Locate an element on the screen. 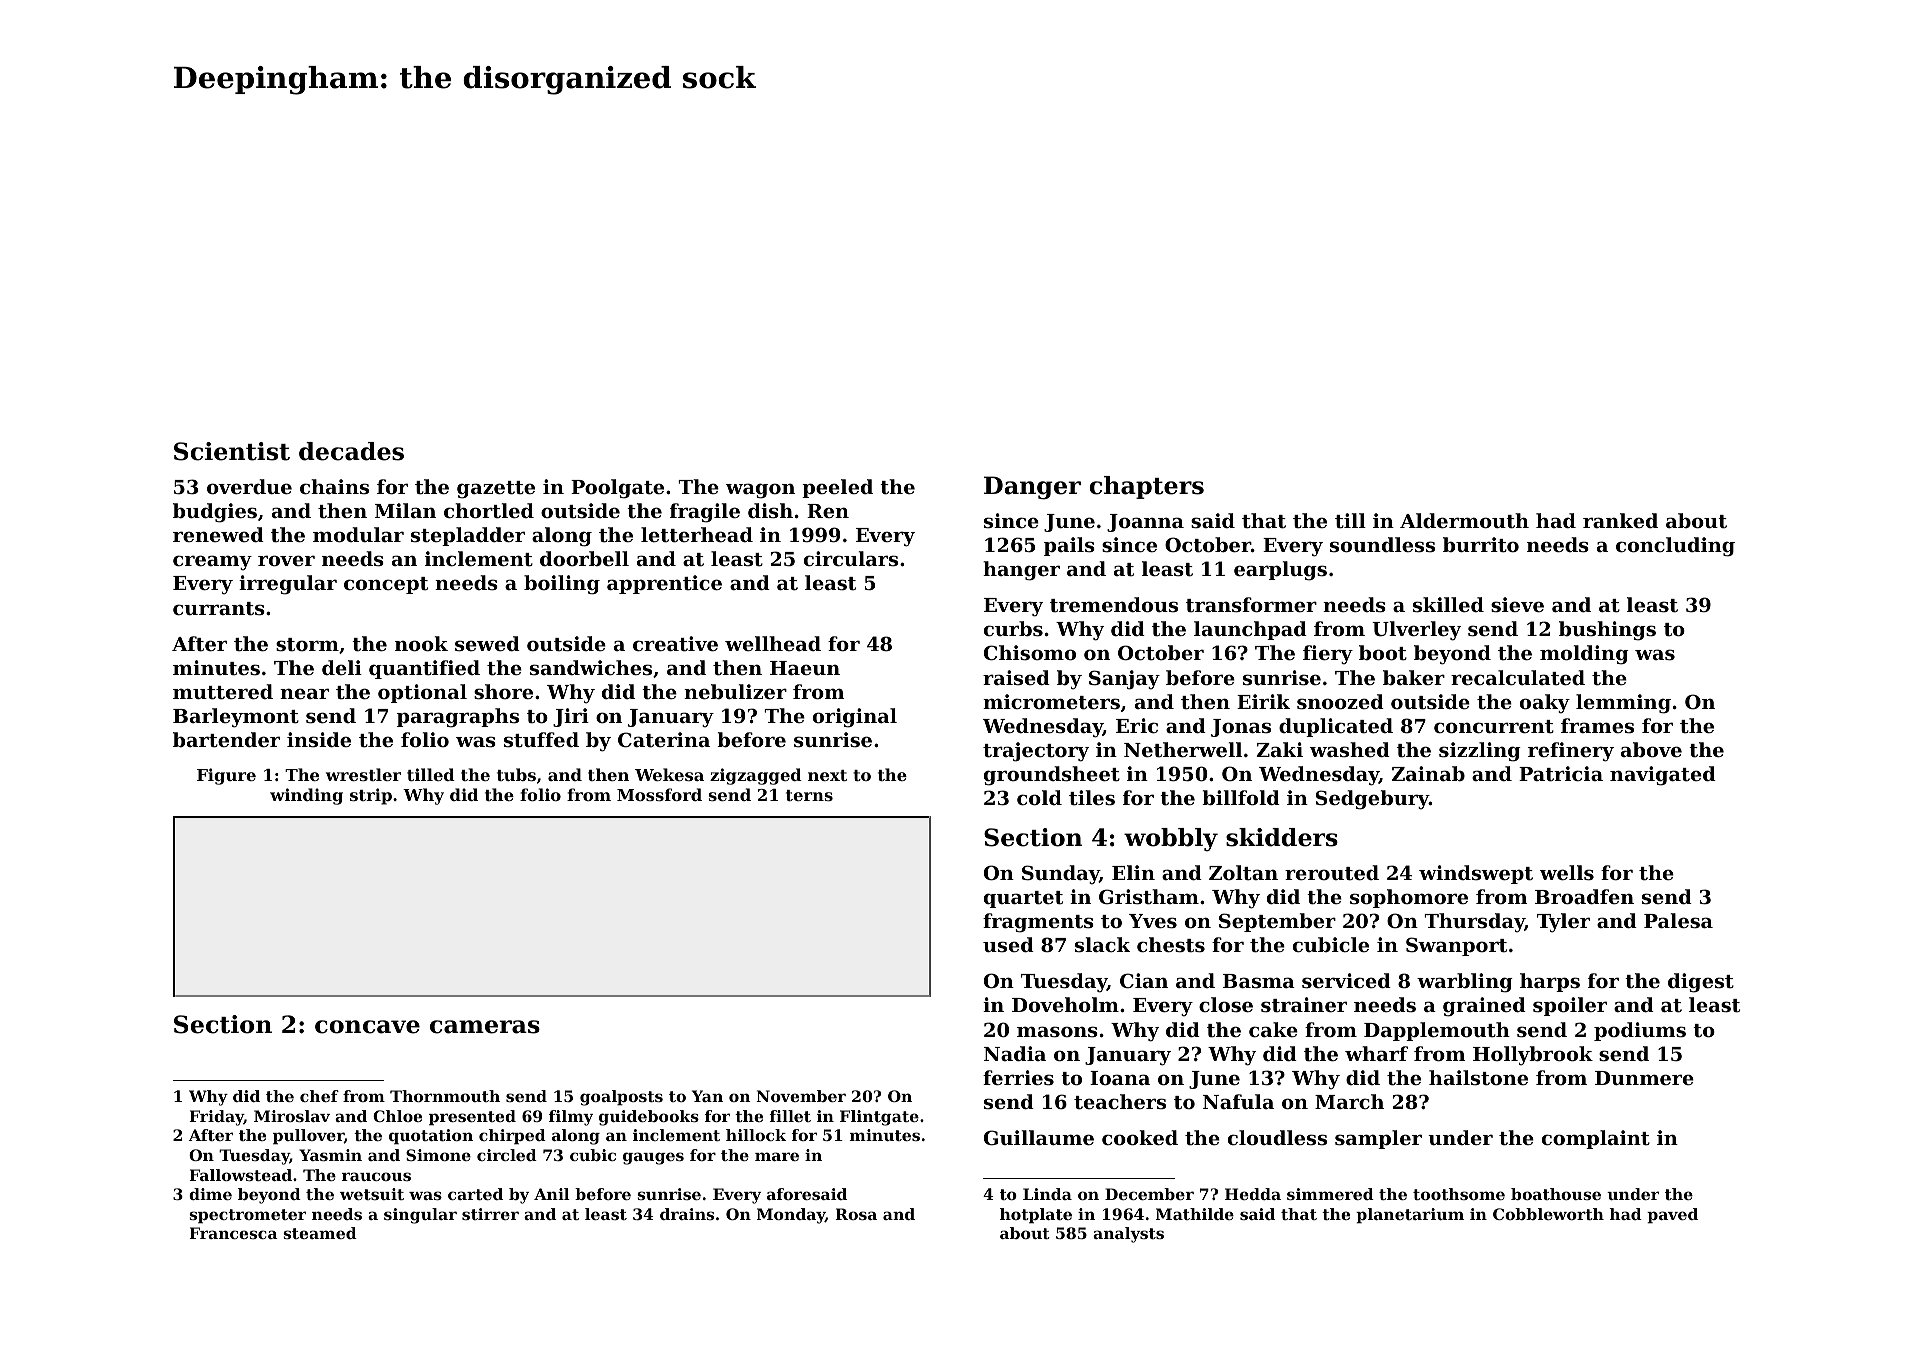  Haeun is located at coordinates (805, 668).
